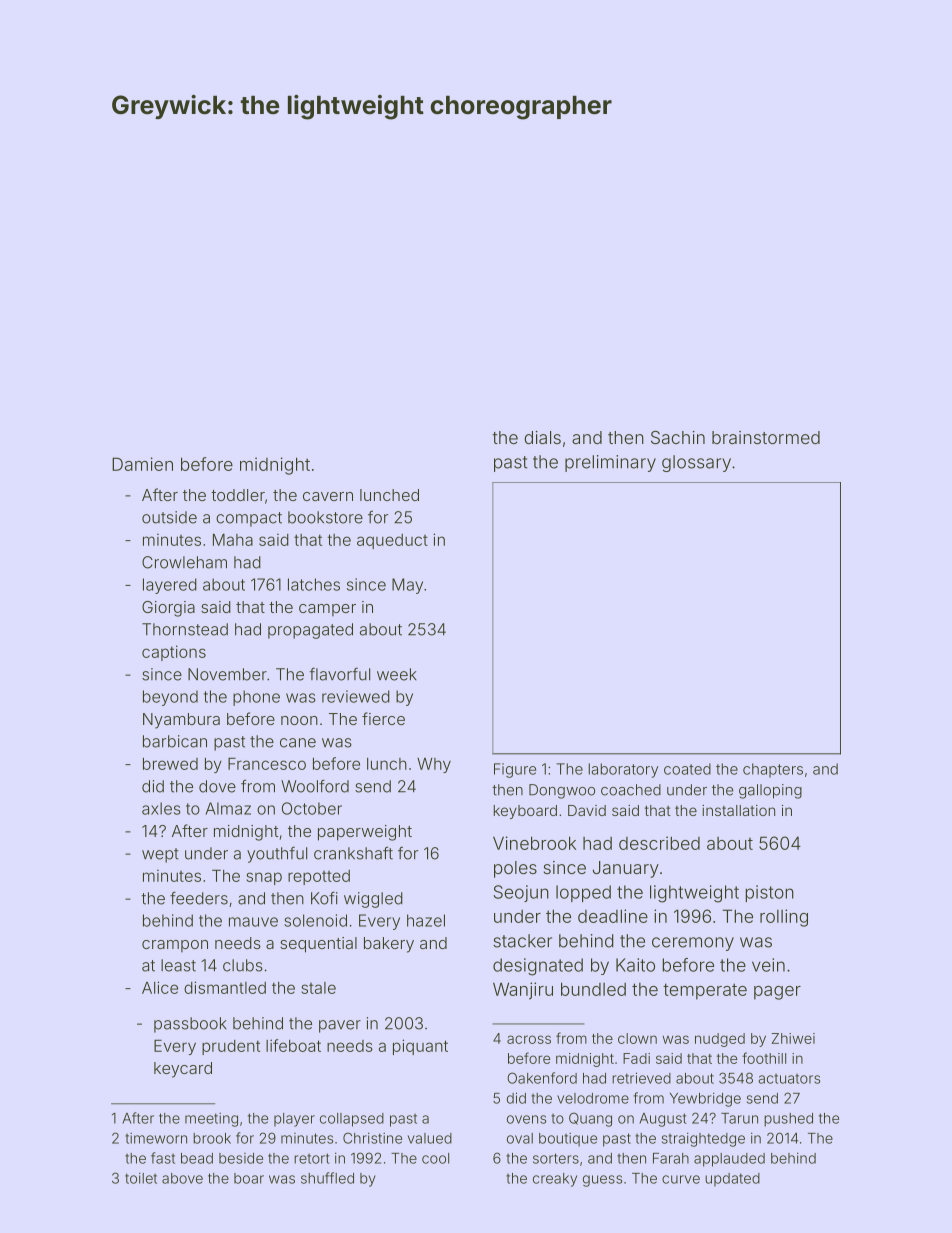 This screenshot has width=952, height=1233. I want to click on pushed, so click(788, 1120).
